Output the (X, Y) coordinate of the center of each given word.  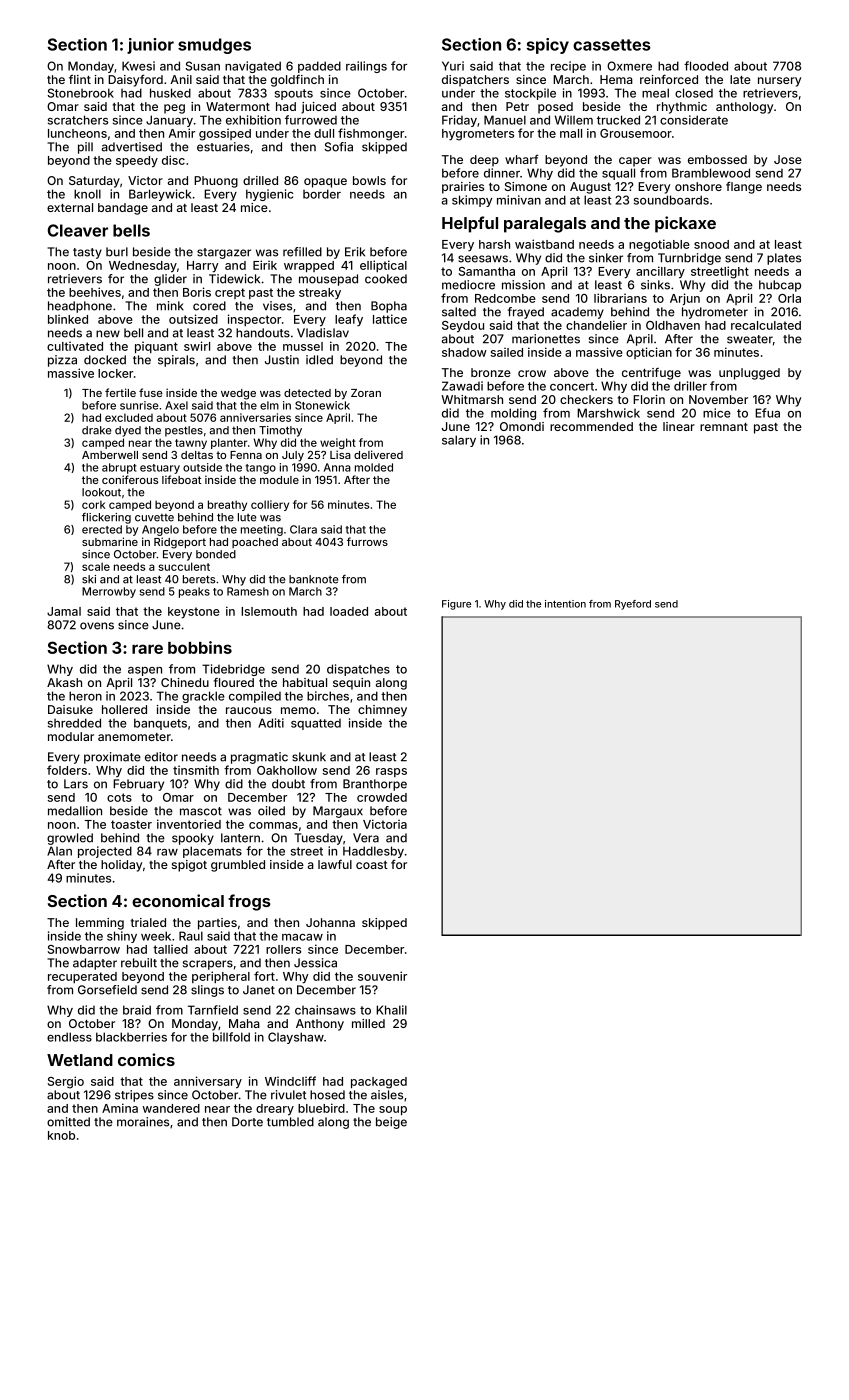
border (322, 194)
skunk (309, 757)
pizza (62, 361)
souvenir (382, 976)
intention (565, 604)
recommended (591, 426)
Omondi (522, 426)
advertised (132, 147)
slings (207, 991)
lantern (240, 838)
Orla (789, 298)
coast (372, 865)
